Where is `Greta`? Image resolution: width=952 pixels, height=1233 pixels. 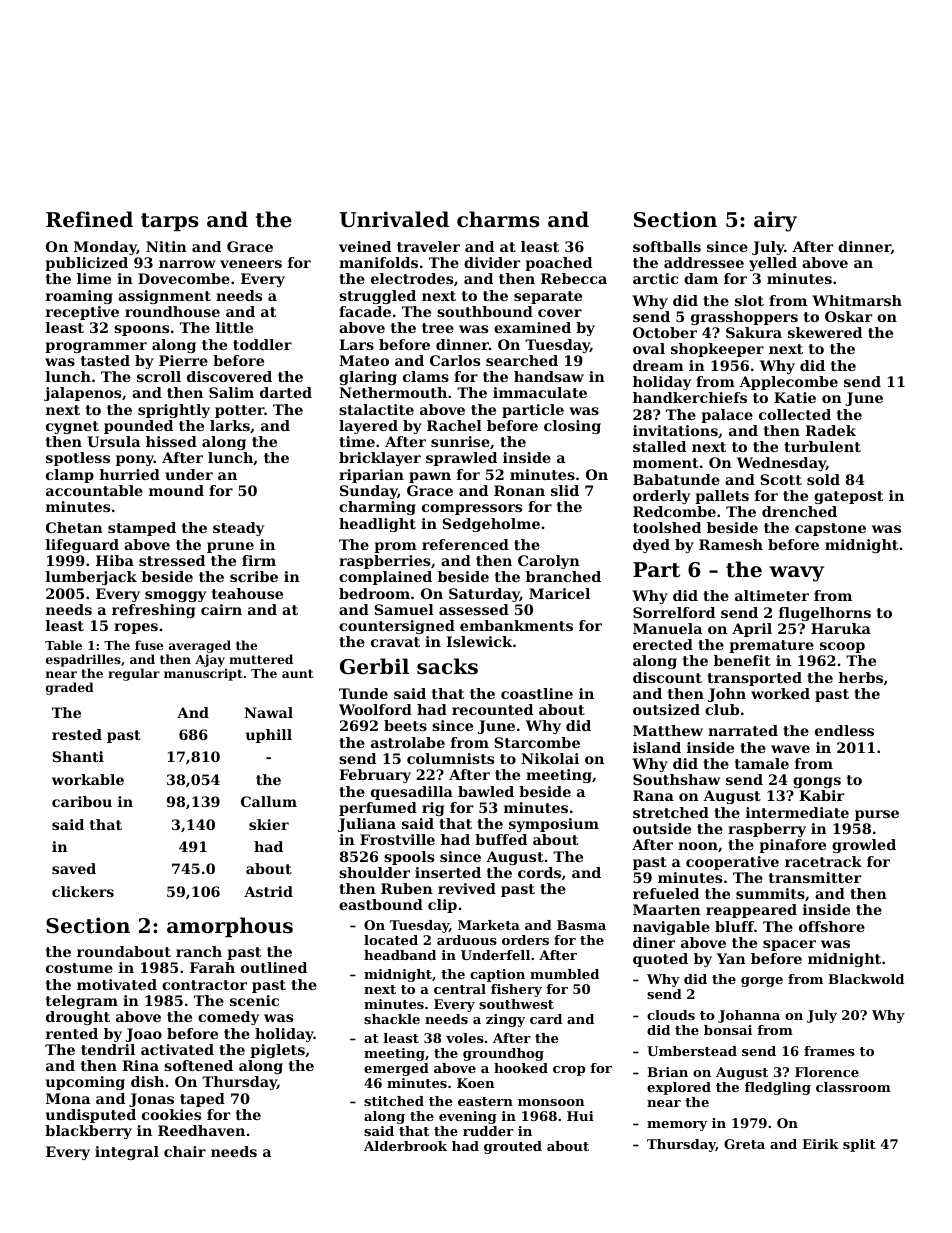 Greta is located at coordinates (744, 1144).
